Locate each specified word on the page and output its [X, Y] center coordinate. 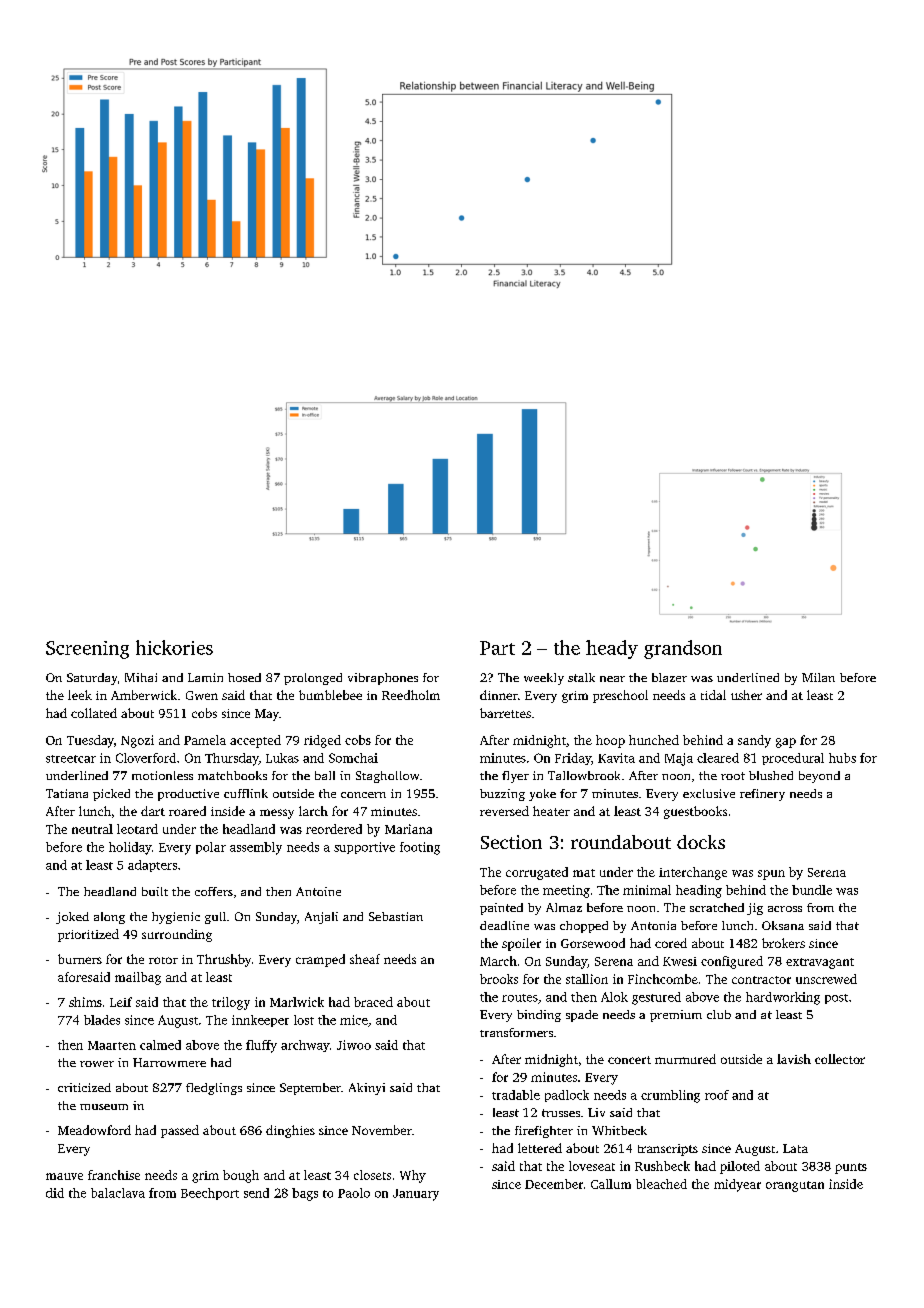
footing [420, 848]
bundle [812, 890]
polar [211, 848]
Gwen [202, 695]
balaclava [118, 1193]
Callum [611, 1184]
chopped [584, 927]
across [785, 909]
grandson [683, 649]
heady [612, 649]
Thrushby [224, 960]
